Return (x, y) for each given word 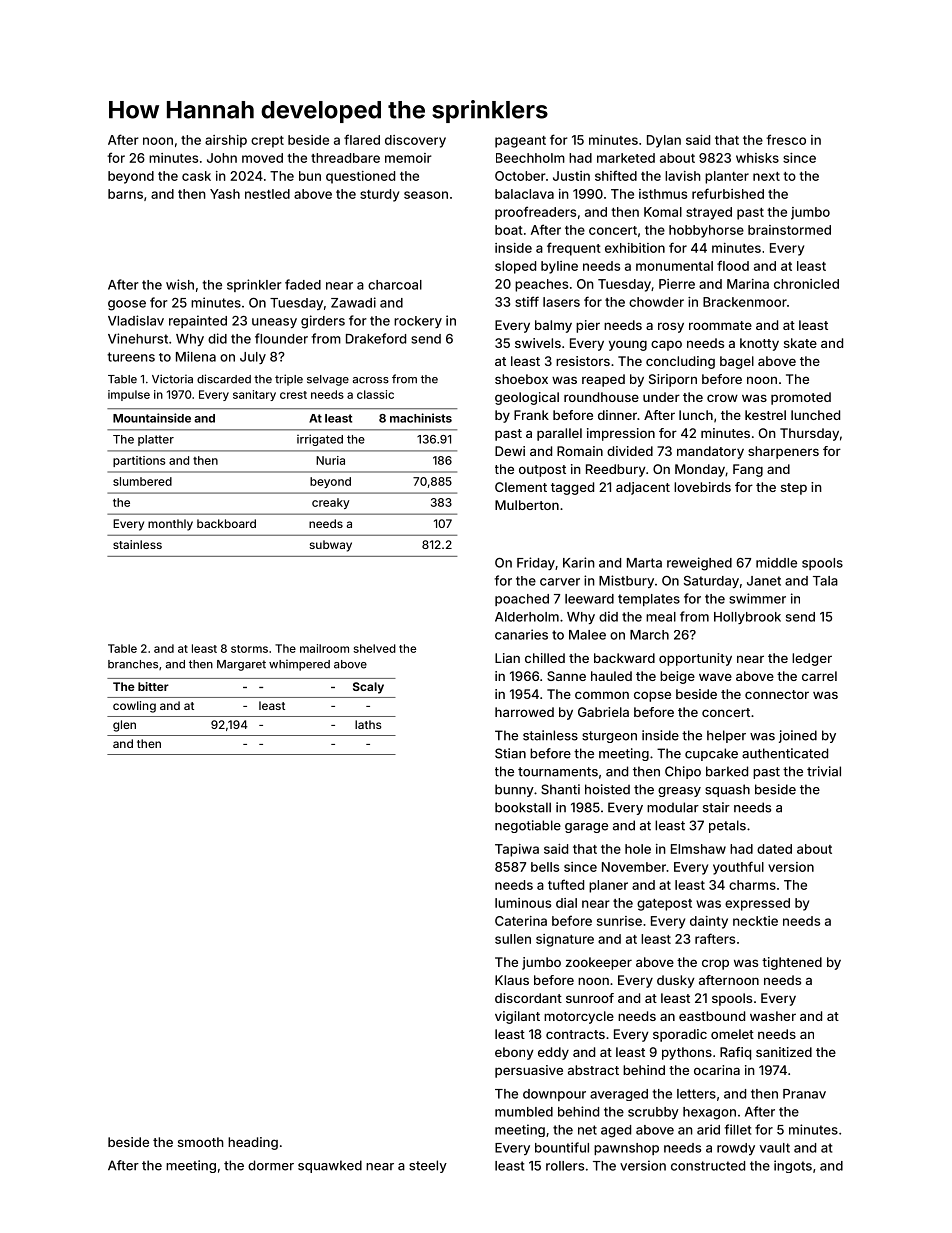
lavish (683, 176)
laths (368, 724)
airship (226, 141)
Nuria (330, 460)
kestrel (765, 415)
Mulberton (527, 505)
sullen (513, 939)
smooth (201, 1142)
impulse (129, 395)
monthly (170, 525)
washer (773, 1016)
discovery (415, 141)
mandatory (710, 452)
